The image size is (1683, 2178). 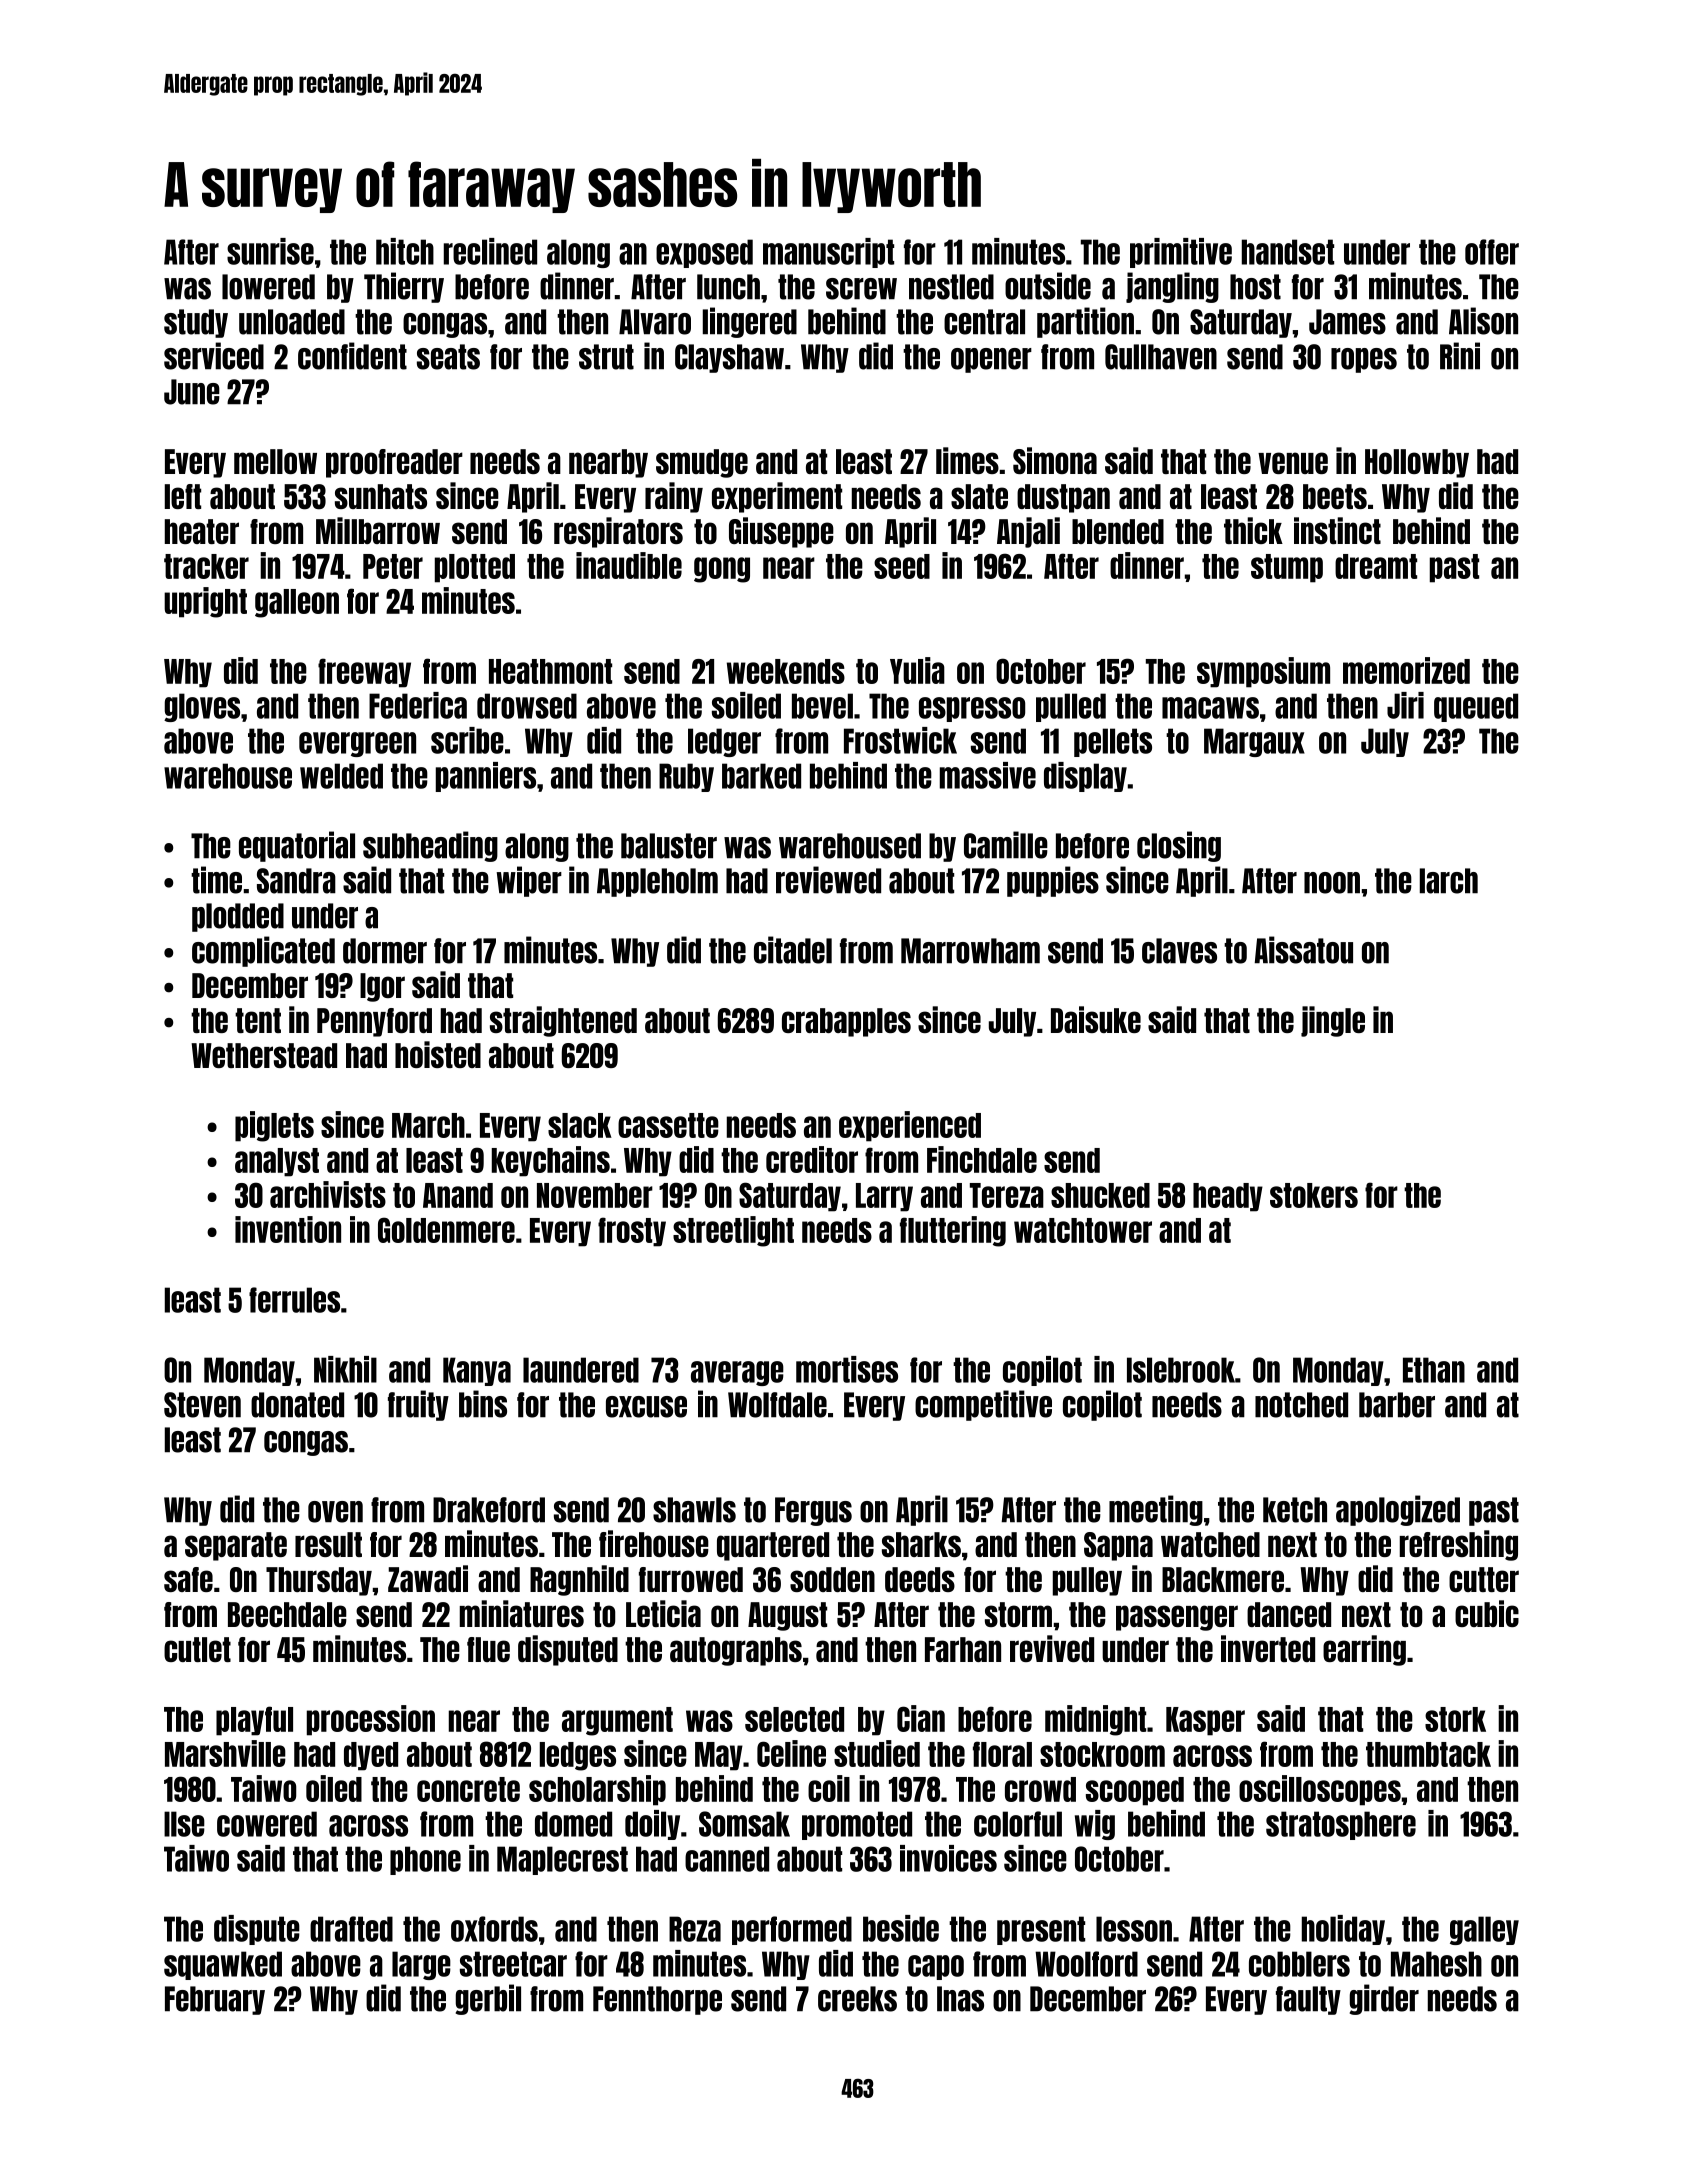 I want to click on manuscript, so click(x=828, y=253).
